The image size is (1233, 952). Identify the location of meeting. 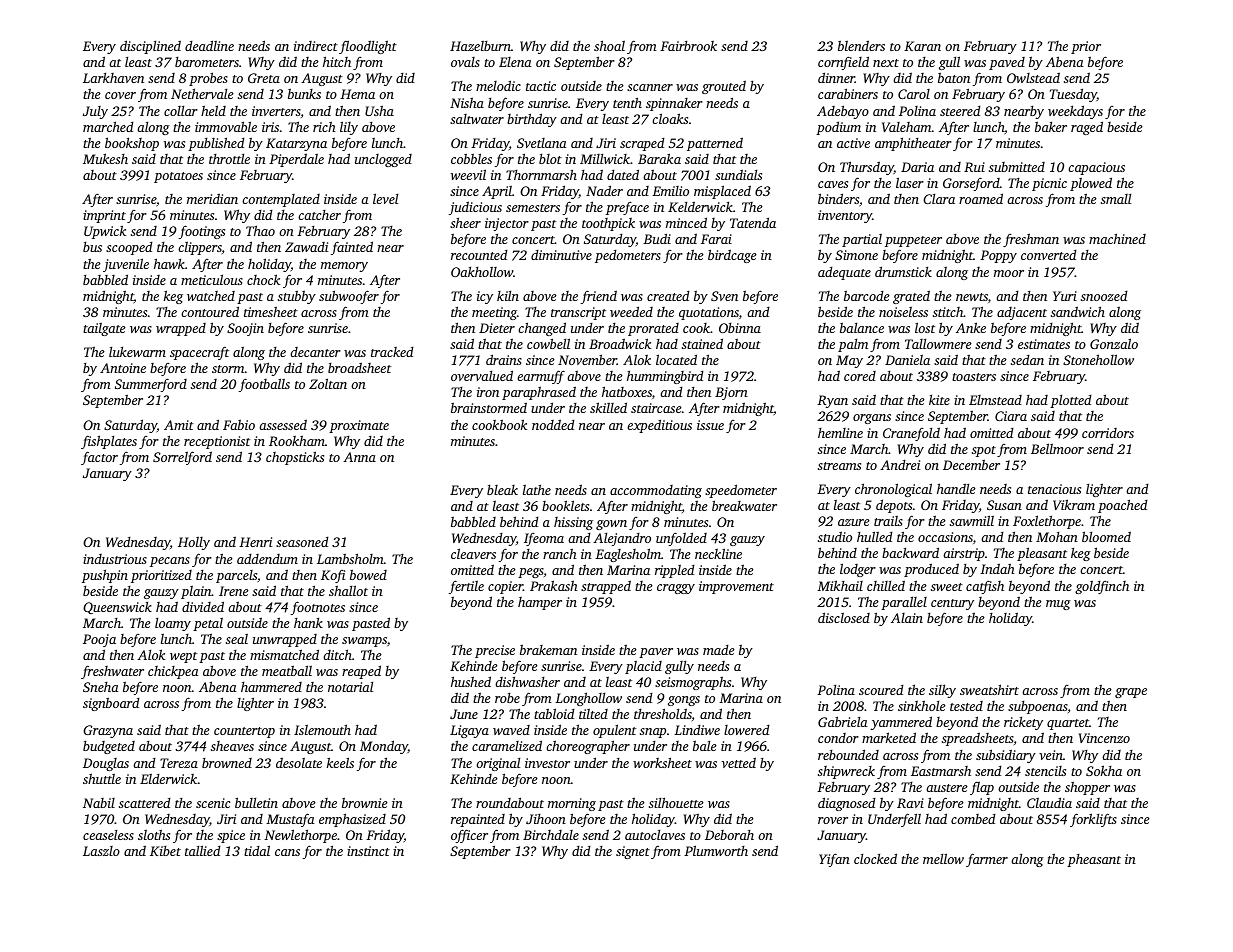
(494, 313).
